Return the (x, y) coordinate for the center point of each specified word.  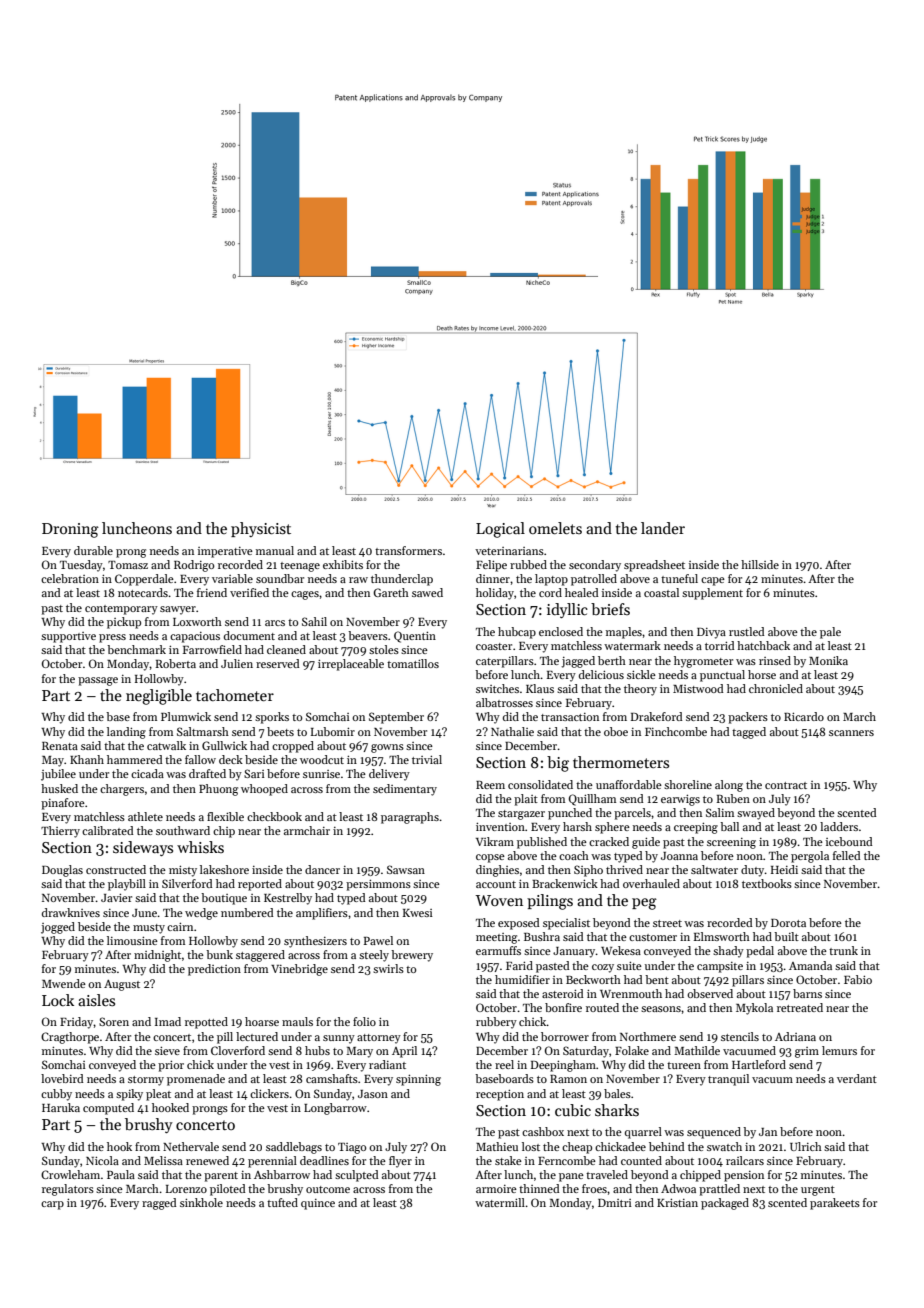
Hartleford (759, 1064)
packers (748, 718)
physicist (261, 529)
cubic (573, 1110)
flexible (225, 816)
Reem (490, 785)
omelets (555, 528)
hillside (760, 564)
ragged (159, 1204)
